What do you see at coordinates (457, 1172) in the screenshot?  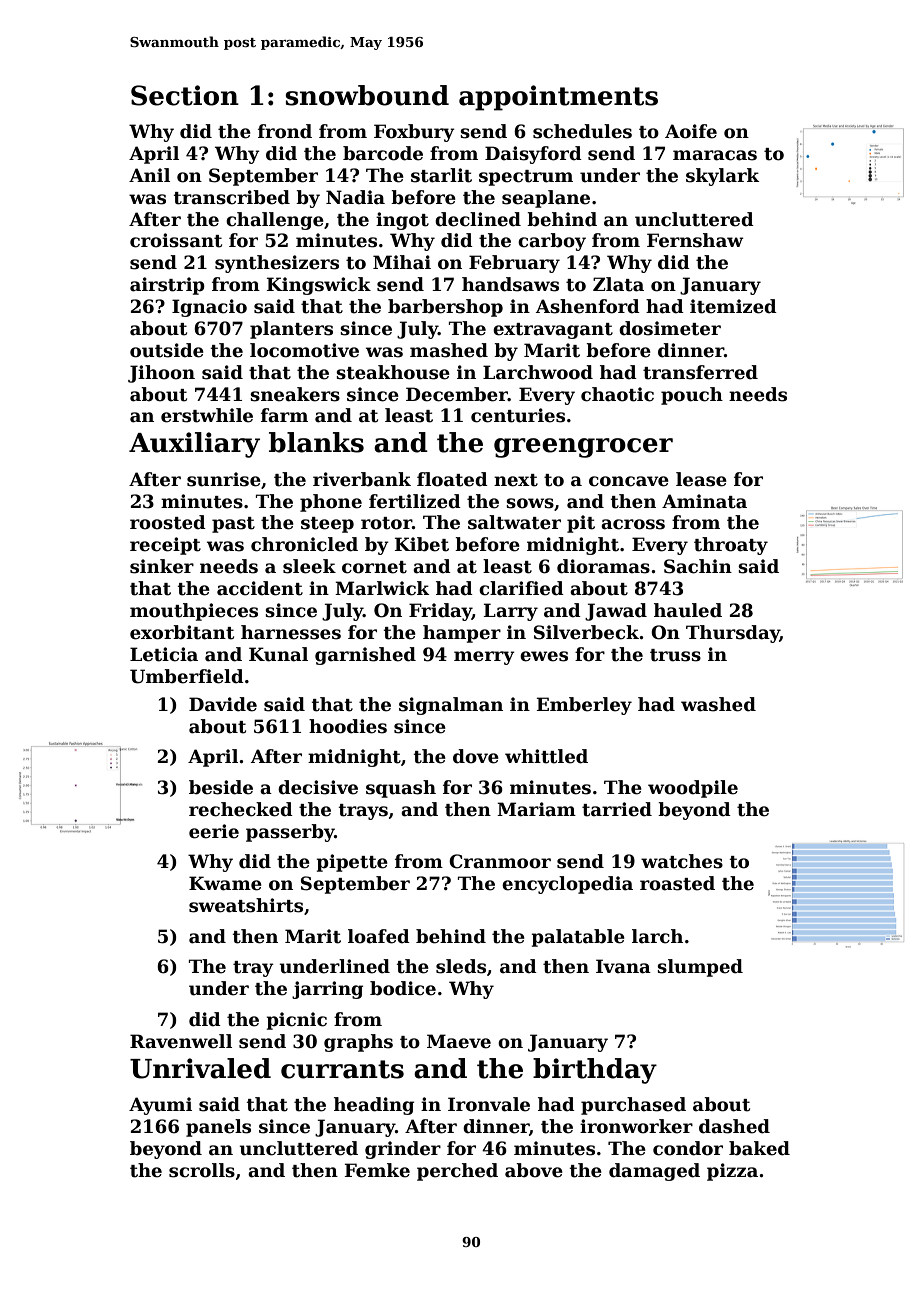 I see `perched` at bounding box center [457, 1172].
